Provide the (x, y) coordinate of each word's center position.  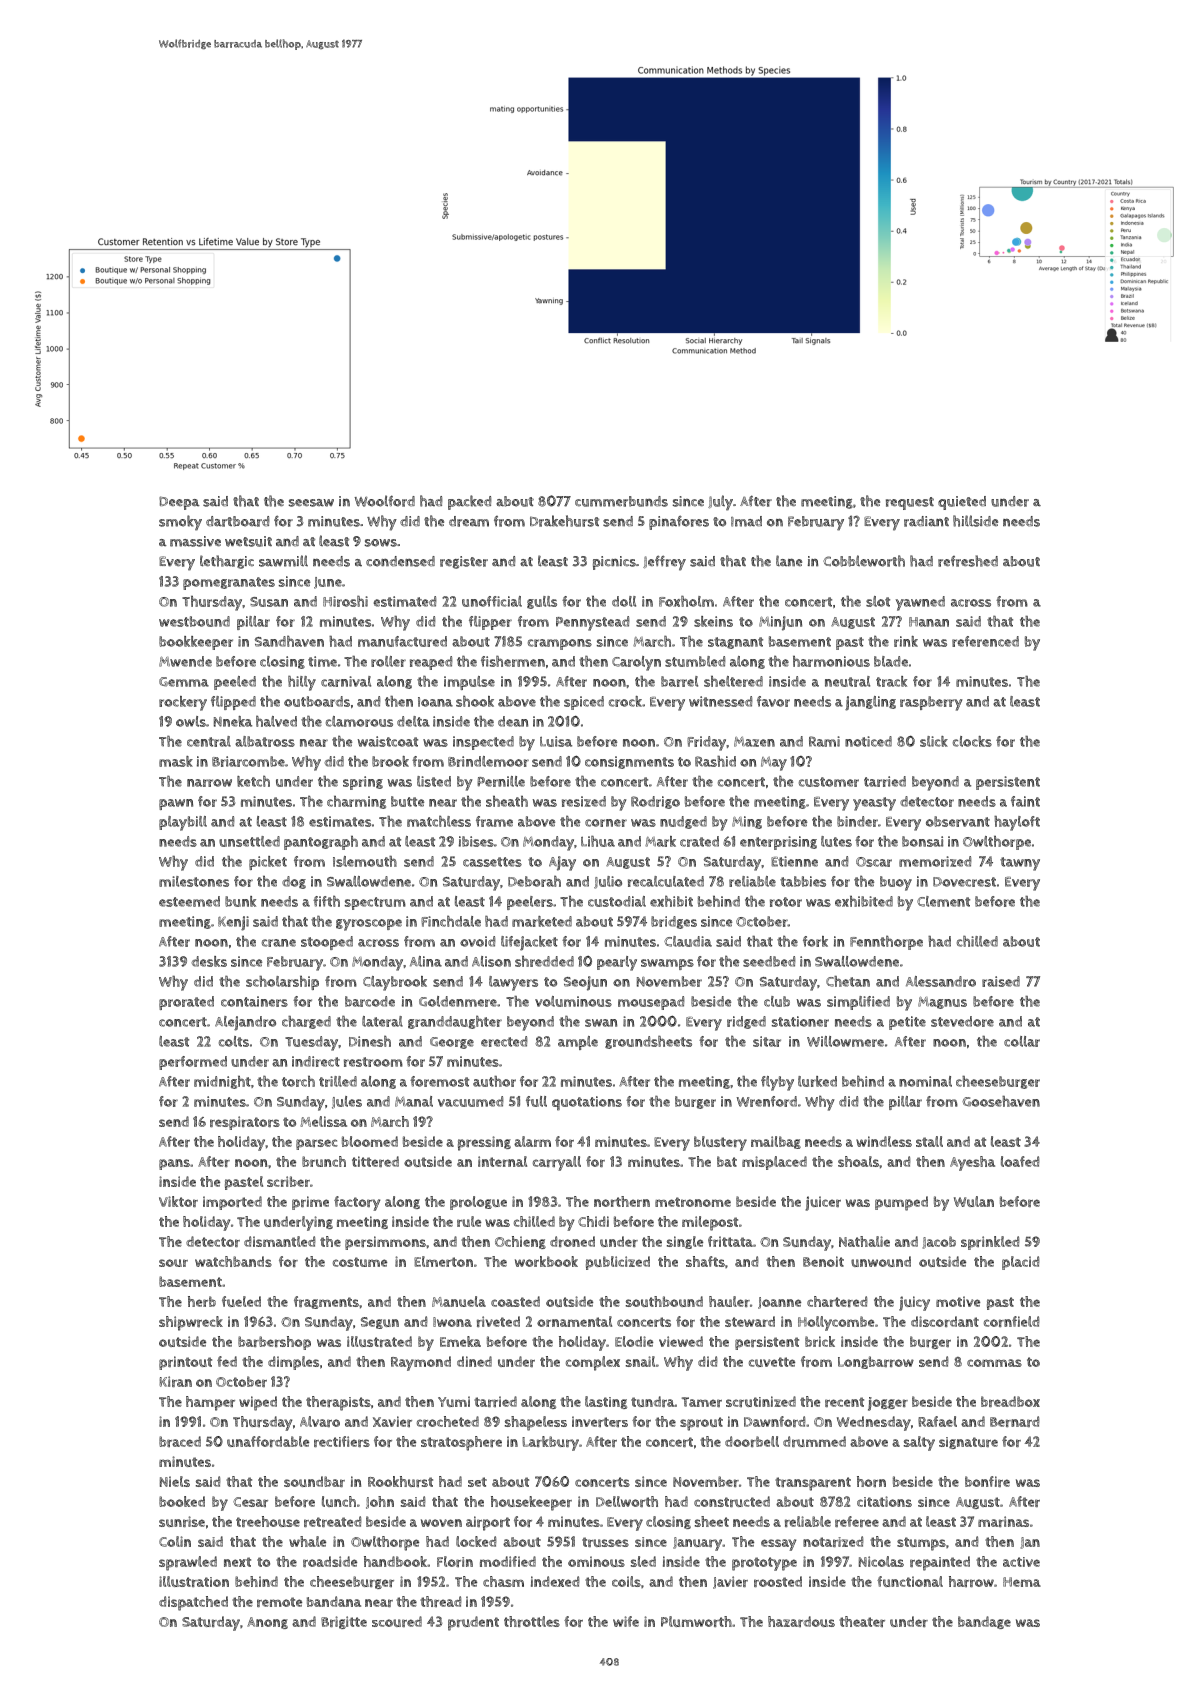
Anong (267, 1623)
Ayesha (972, 1163)
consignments (629, 762)
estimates (340, 821)
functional (910, 1581)
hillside (975, 521)
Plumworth (696, 1621)
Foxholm (686, 601)
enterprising (778, 843)
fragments (326, 1302)
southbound (664, 1301)
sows (381, 543)
